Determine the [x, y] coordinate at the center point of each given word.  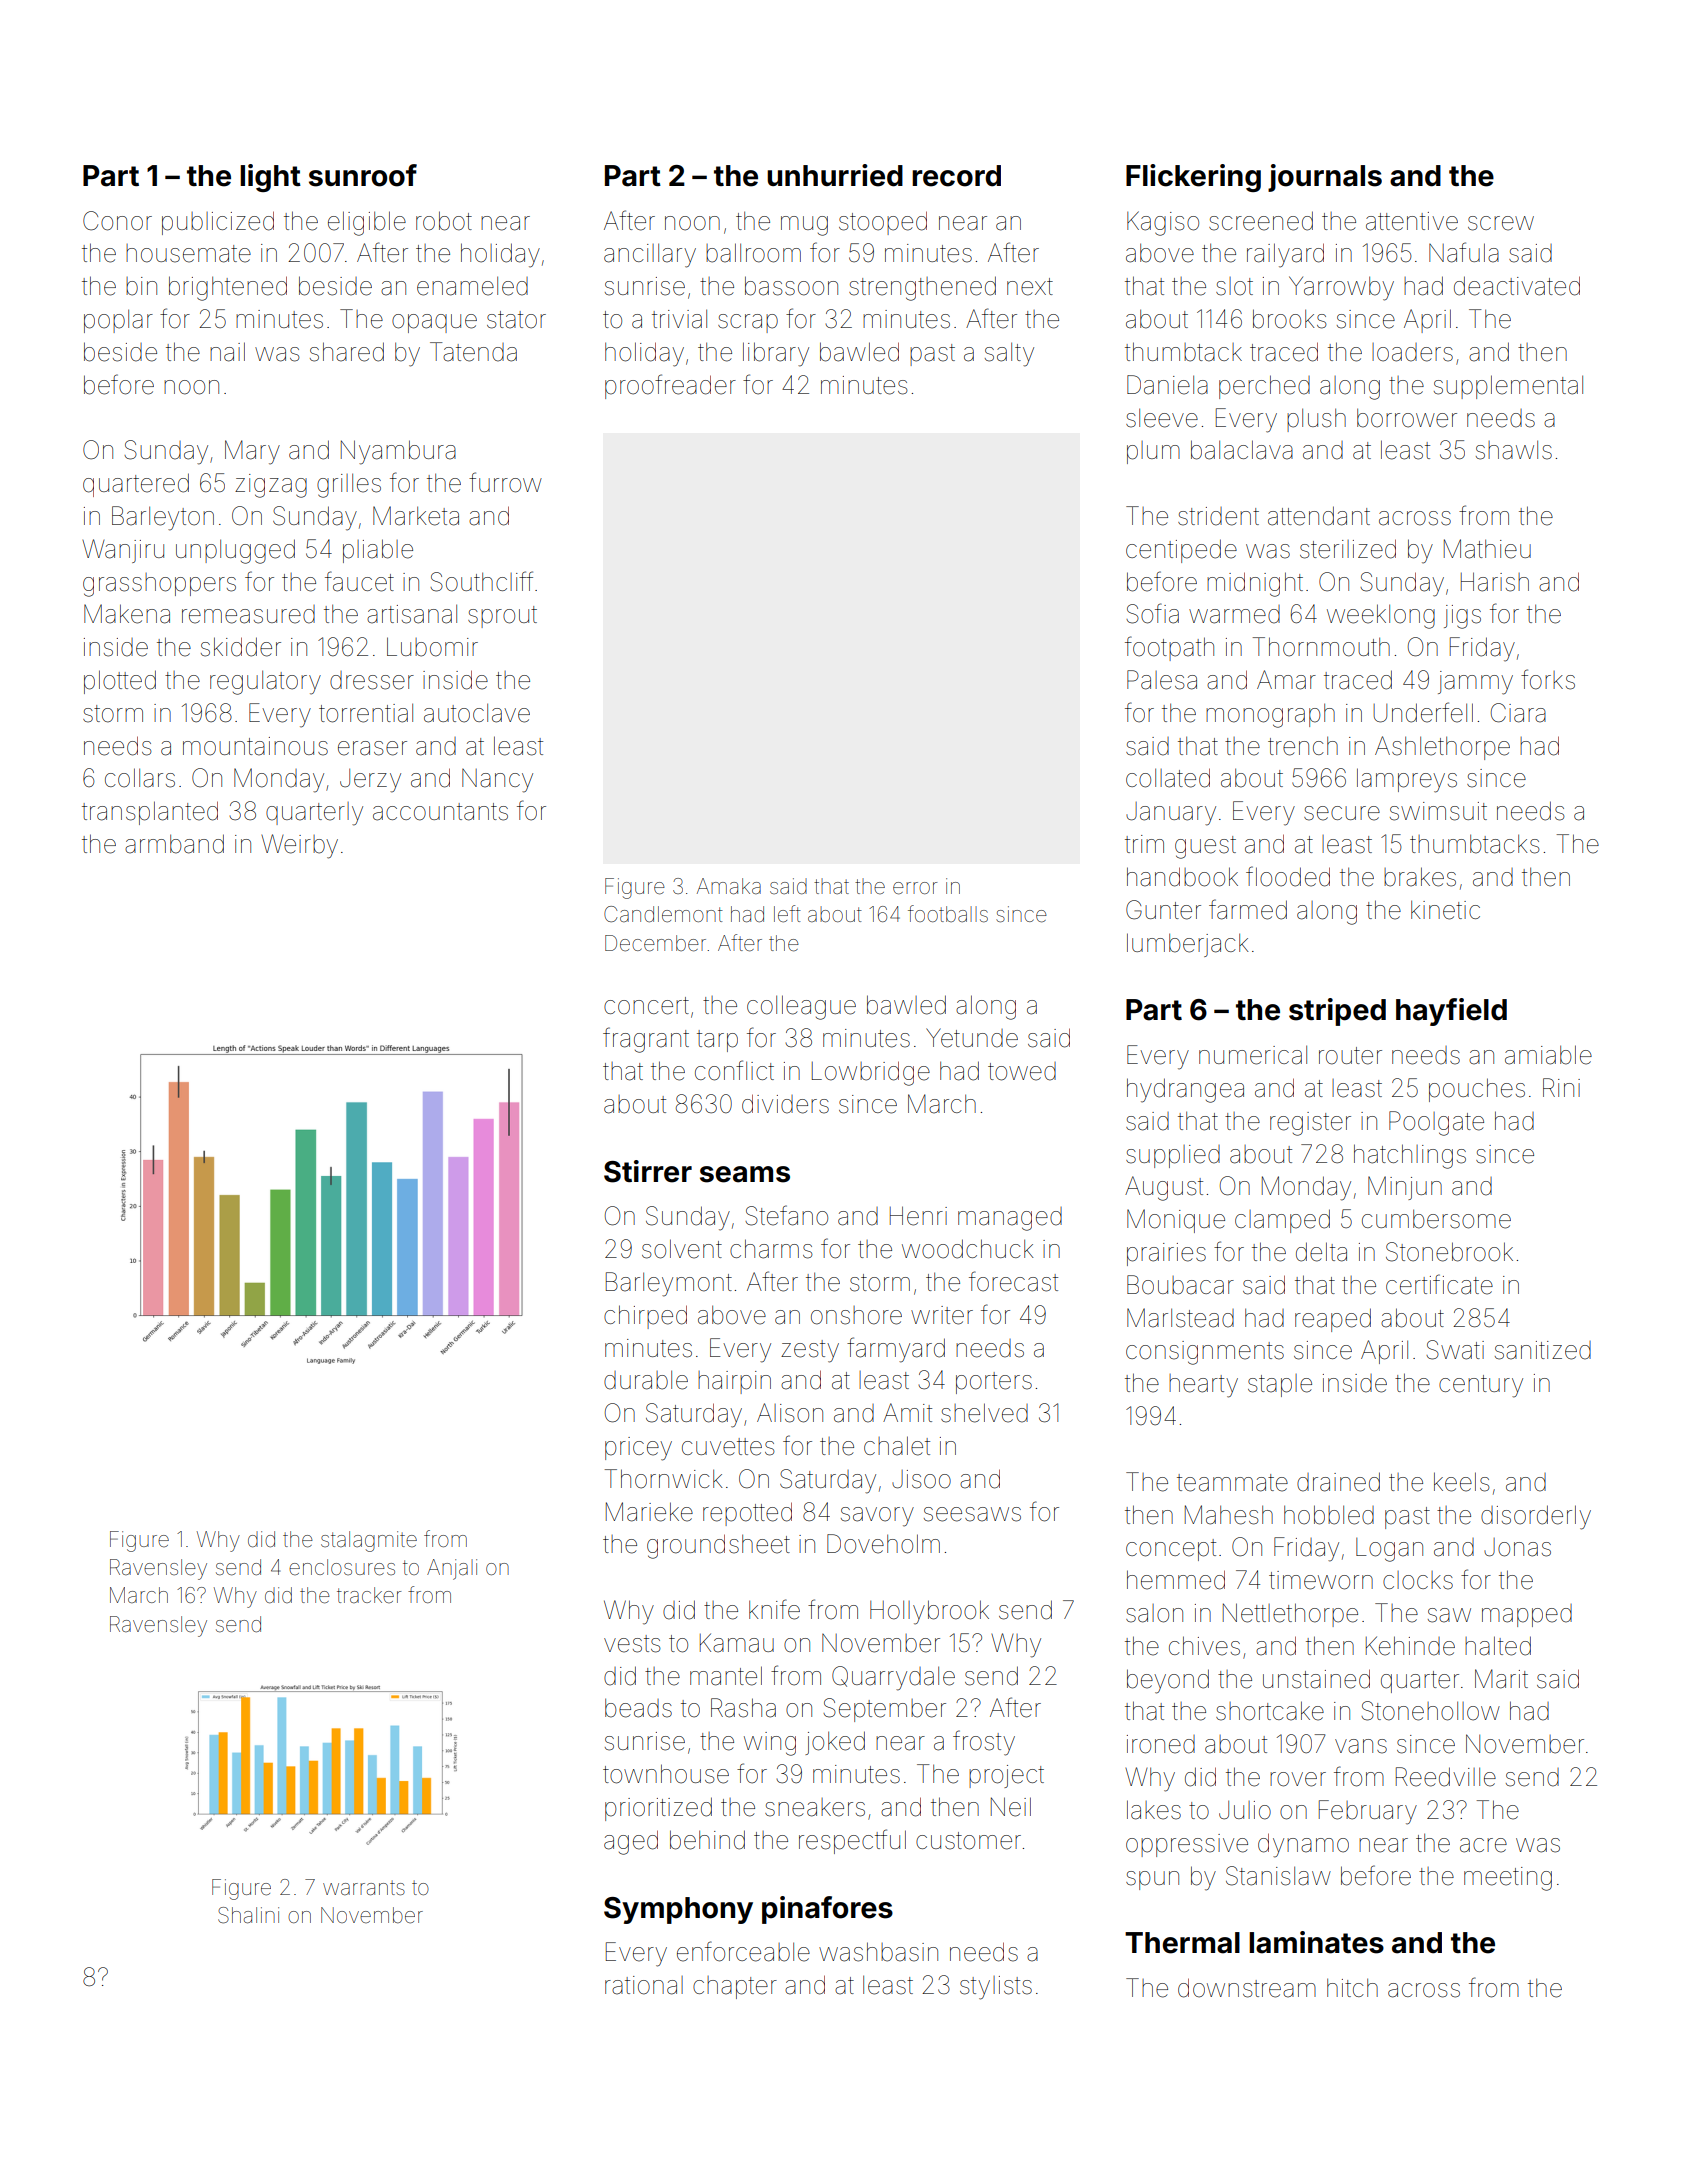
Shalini [248, 1915]
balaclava [1242, 450]
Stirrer [648, 1171]
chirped [645, 1317]
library [776, 354]
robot [444, 221]
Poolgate [1436, 1123]
